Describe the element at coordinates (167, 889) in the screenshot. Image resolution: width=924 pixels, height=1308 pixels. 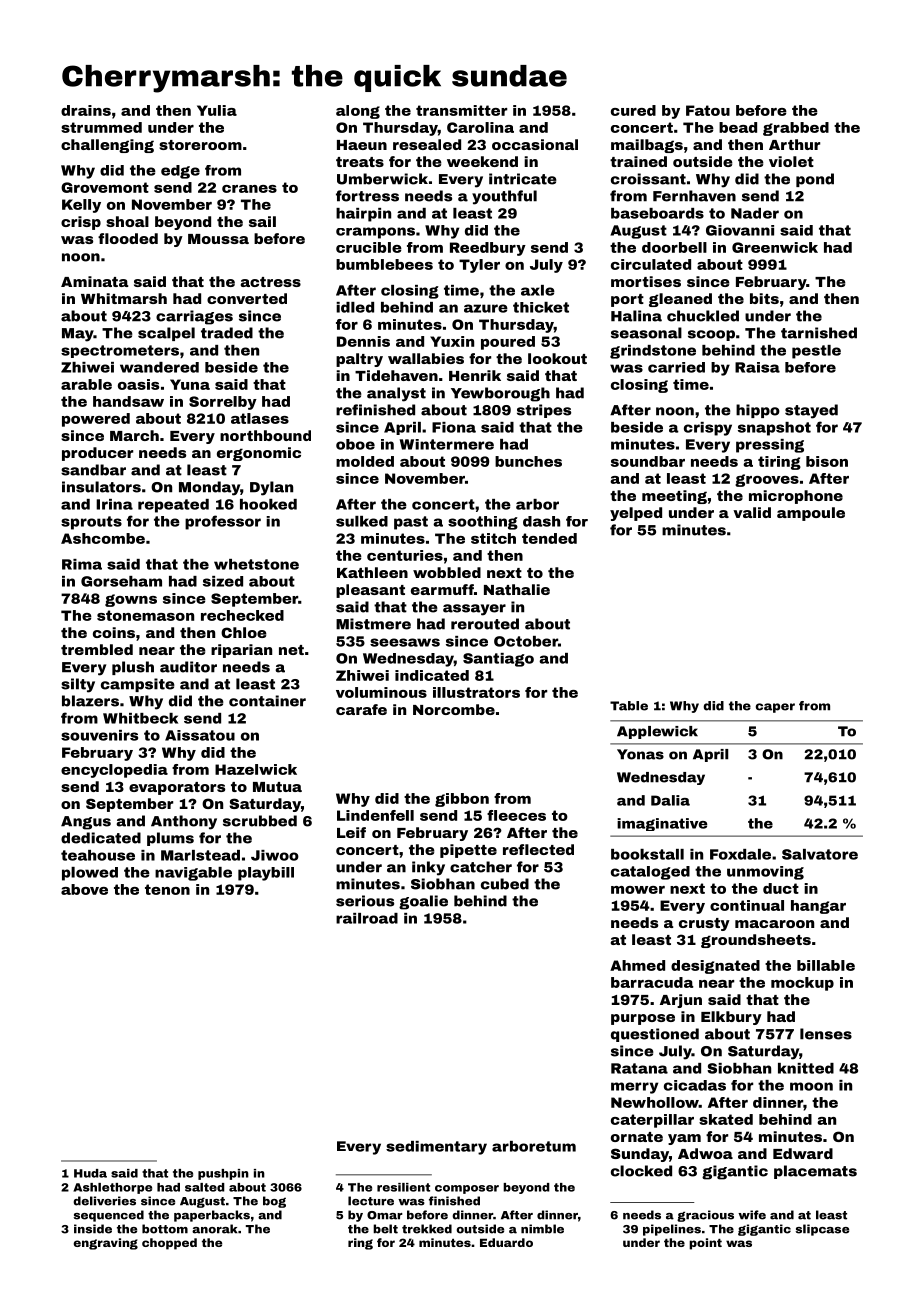
I see `tenon` at that location.
